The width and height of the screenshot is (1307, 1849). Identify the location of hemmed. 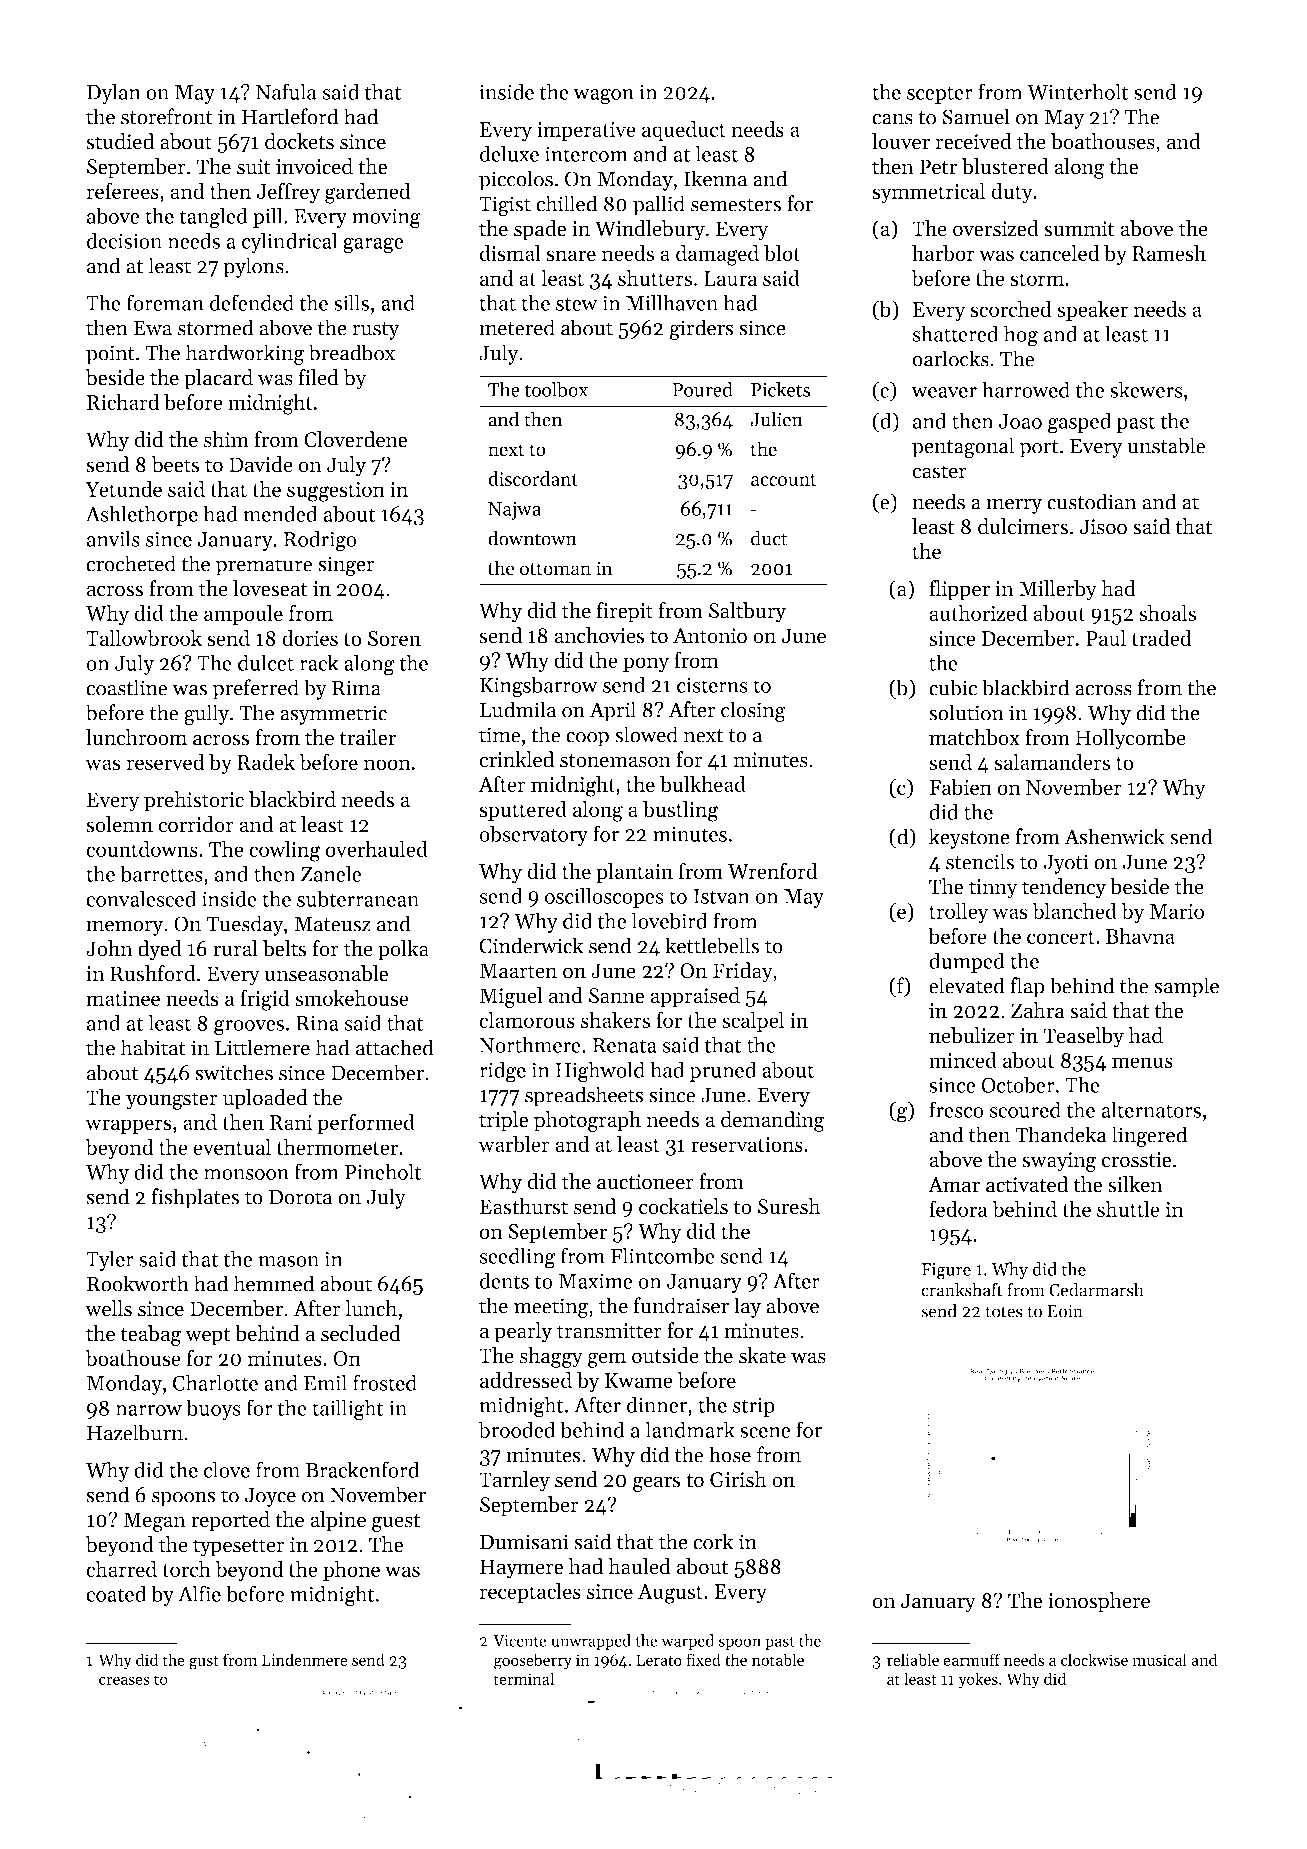
(274, 1283).
